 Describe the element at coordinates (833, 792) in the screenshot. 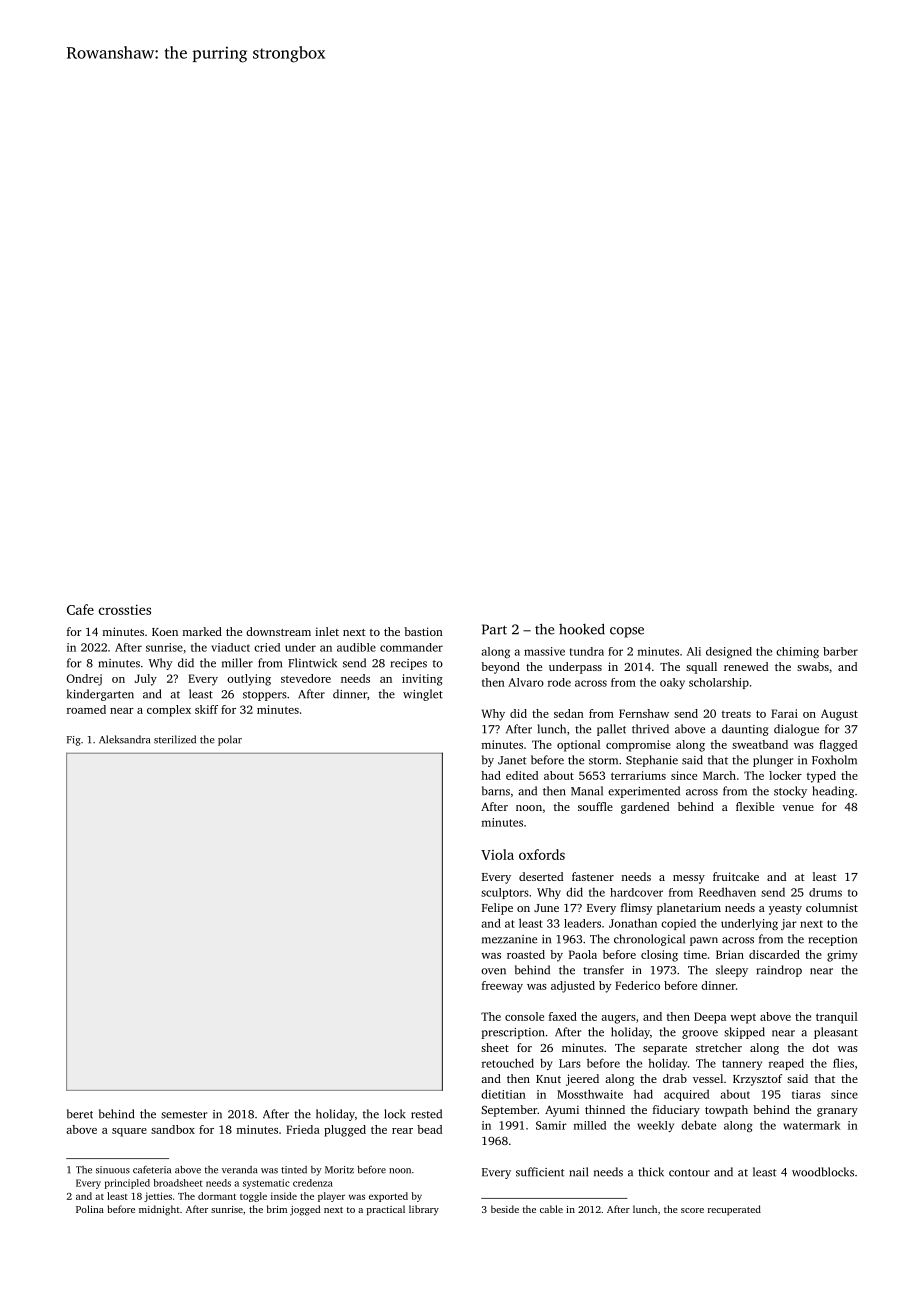

I see `heading` at that location.
